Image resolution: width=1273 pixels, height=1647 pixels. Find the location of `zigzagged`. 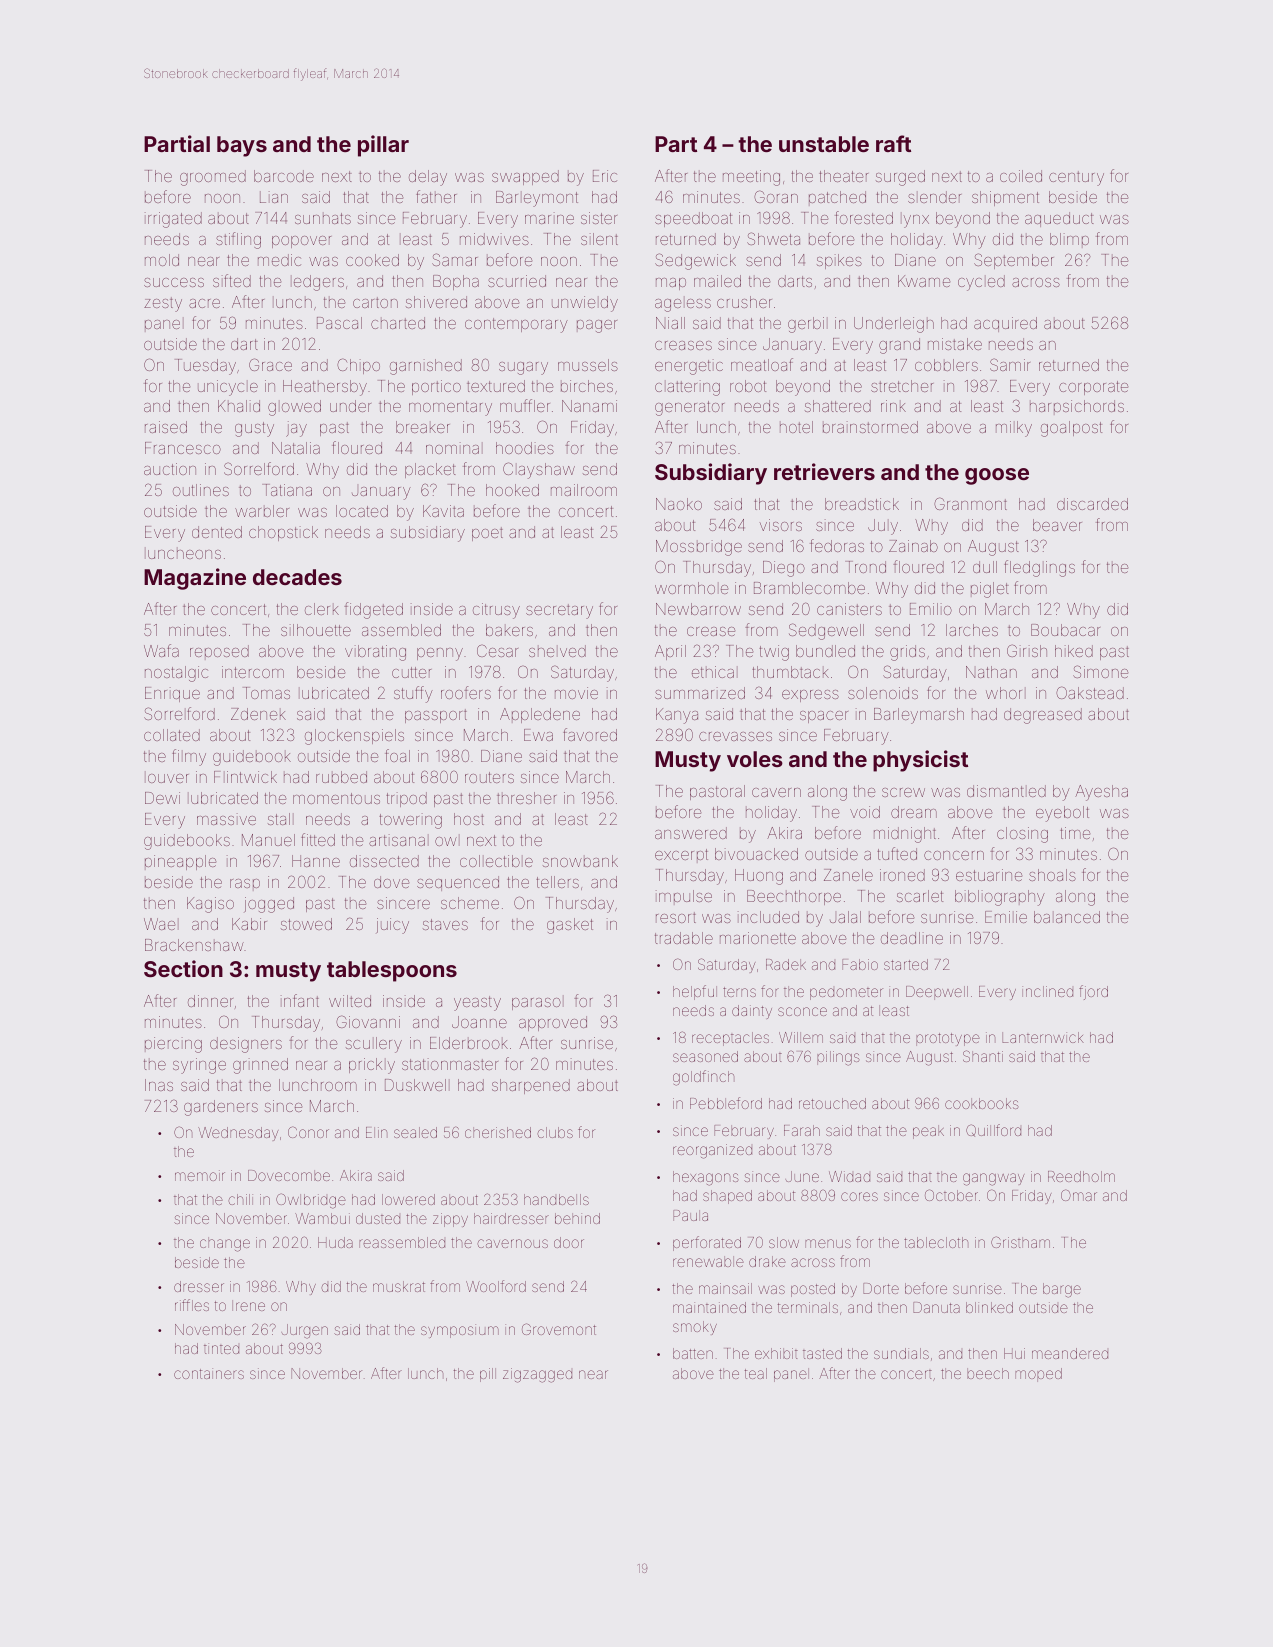

zigzagged is located at coordinates (537, 1375).
